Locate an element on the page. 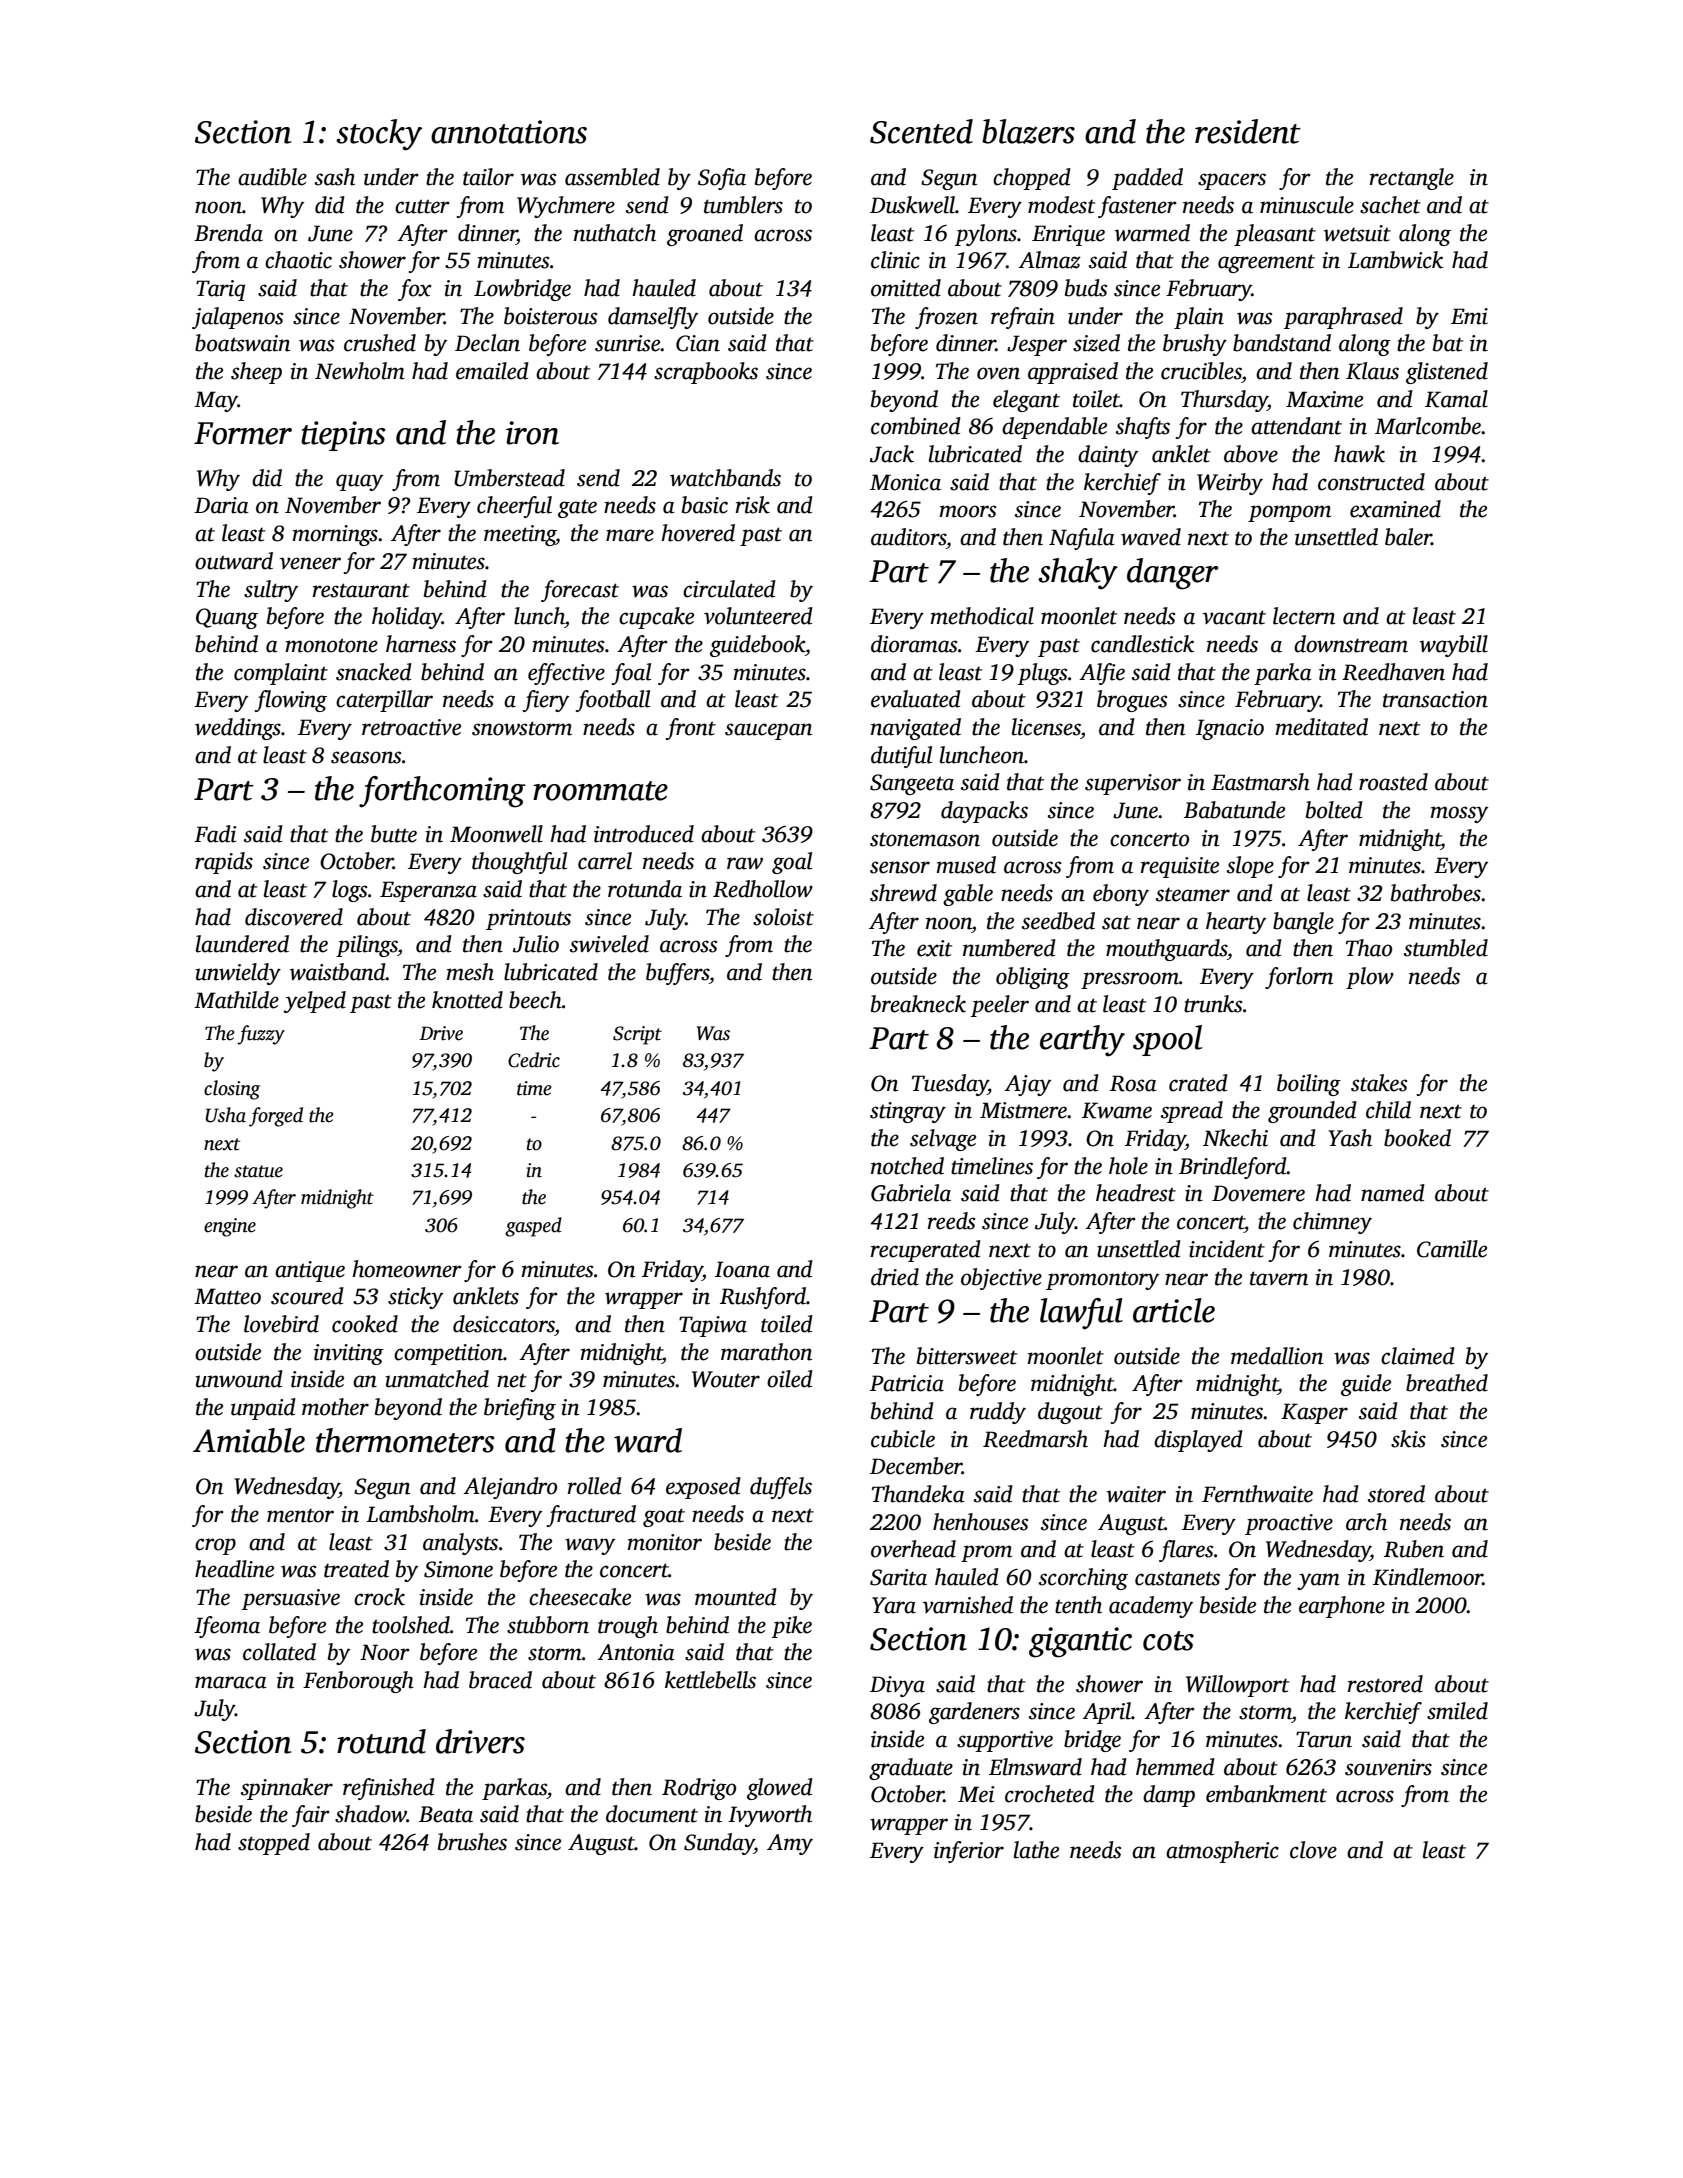  forged is located at coordinates (276, 1117).
